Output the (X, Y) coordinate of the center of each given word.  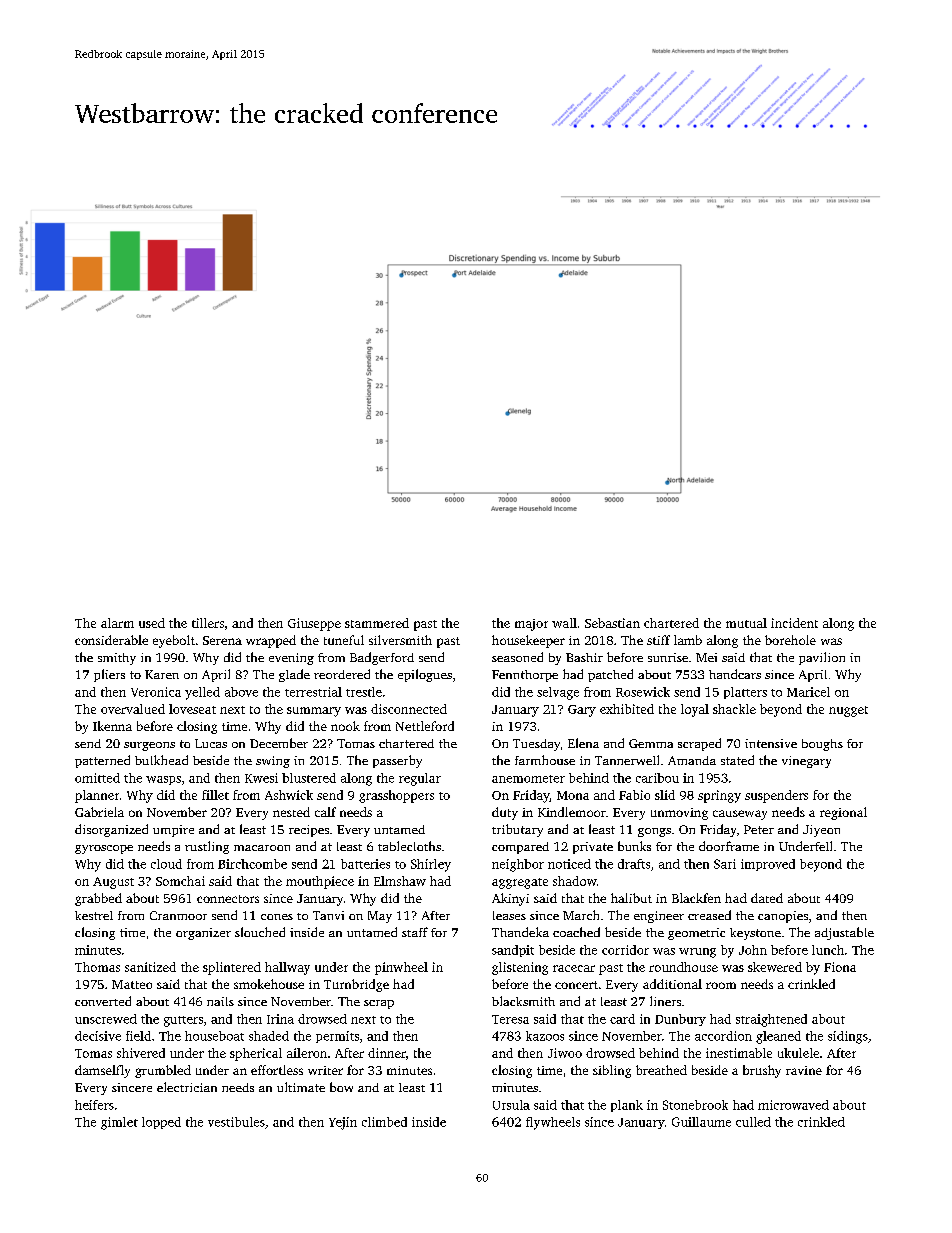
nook (345, 726)
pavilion (822, 658)
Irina (280, 1019)
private (593, 848)
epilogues (425, 675)
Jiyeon (821, 831)
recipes (309, 831)
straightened (771, 1020)
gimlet (119, 1123)
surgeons (149, 746)
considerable (111, 640)
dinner (387, 1053)
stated (737, 760)
